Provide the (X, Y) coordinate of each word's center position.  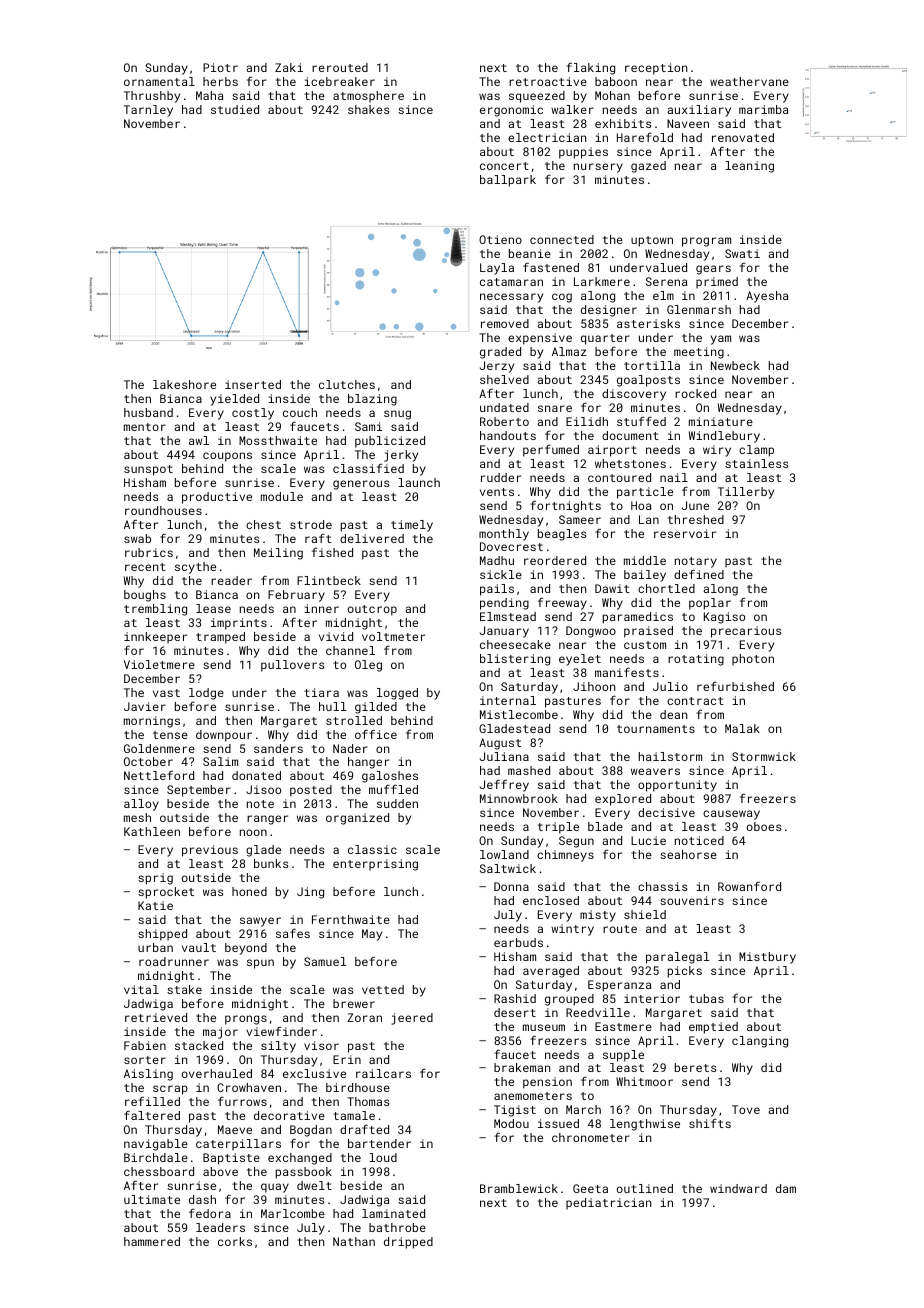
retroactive (548, 81)
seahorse (688, 854)
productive (217, 498)
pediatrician (608, 1204)
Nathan (354, 1241)
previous (210, 851)
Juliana (504, 756)
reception (656, 69)
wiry (717, 451)
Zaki (289, 67)
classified (368, 468)
